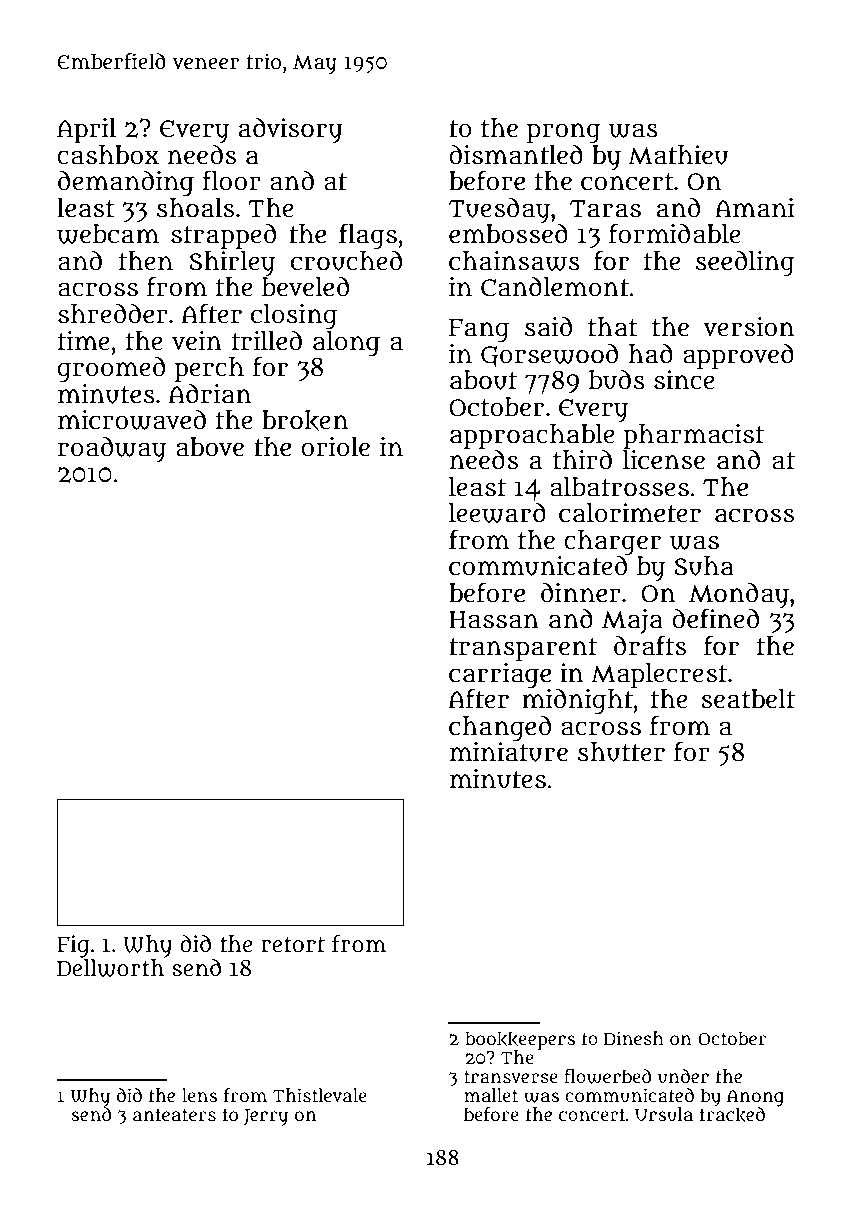 The image size is (852, 1208). What do you see at coordinates (520, 1040) in the screenshot?
I see `bookkeepers` at bounding box center [520, 1040].
